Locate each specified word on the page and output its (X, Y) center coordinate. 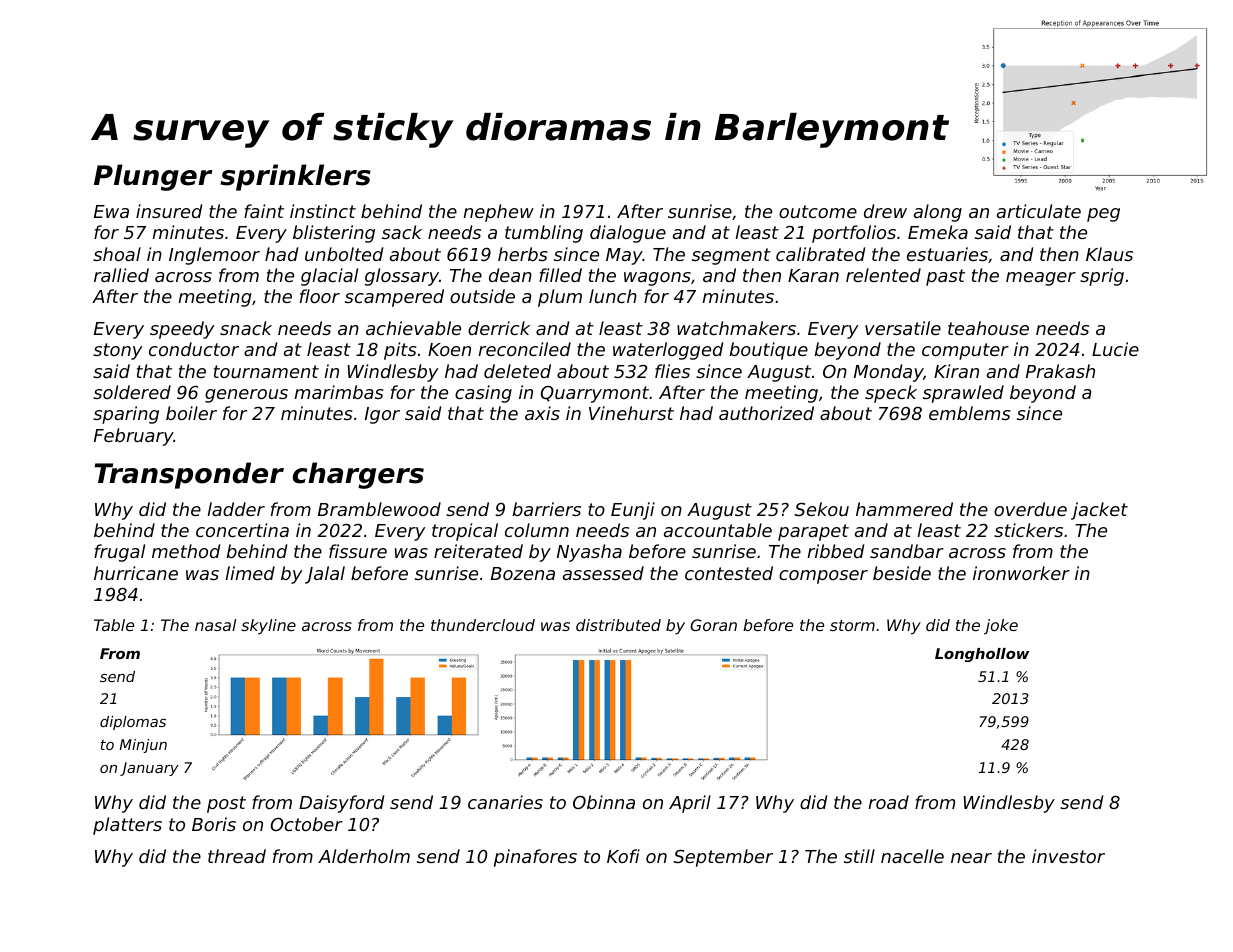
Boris (214, 824)
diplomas (133, 723)
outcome (818, 211)
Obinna (604, 802)
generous (246, 396)
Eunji (633, 511)
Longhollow (982, 655)
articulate (1039, 211)
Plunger (153, 177)
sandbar (907, 551)
